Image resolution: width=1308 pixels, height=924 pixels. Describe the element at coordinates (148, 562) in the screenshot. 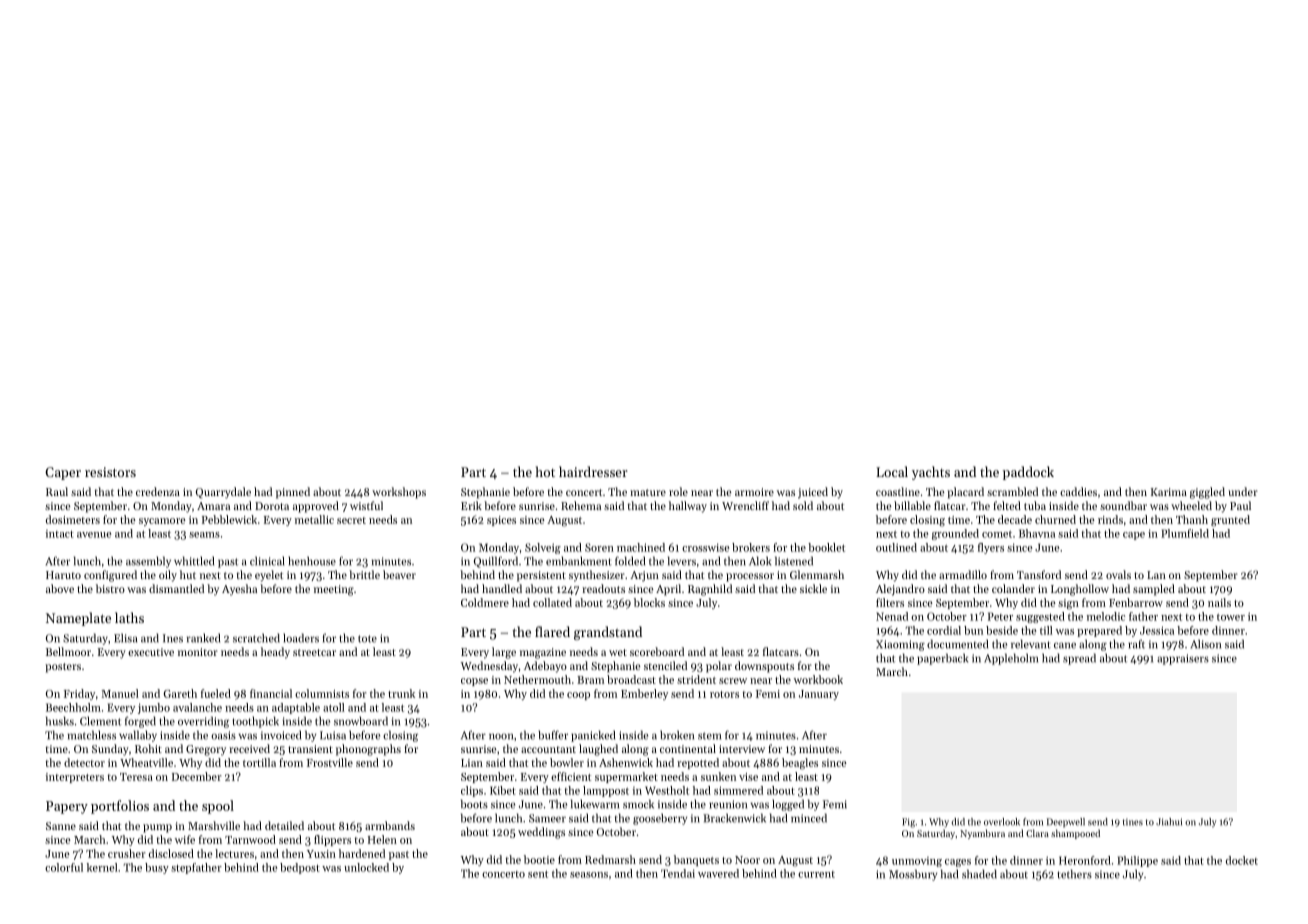

I see `assembly` at that location.
